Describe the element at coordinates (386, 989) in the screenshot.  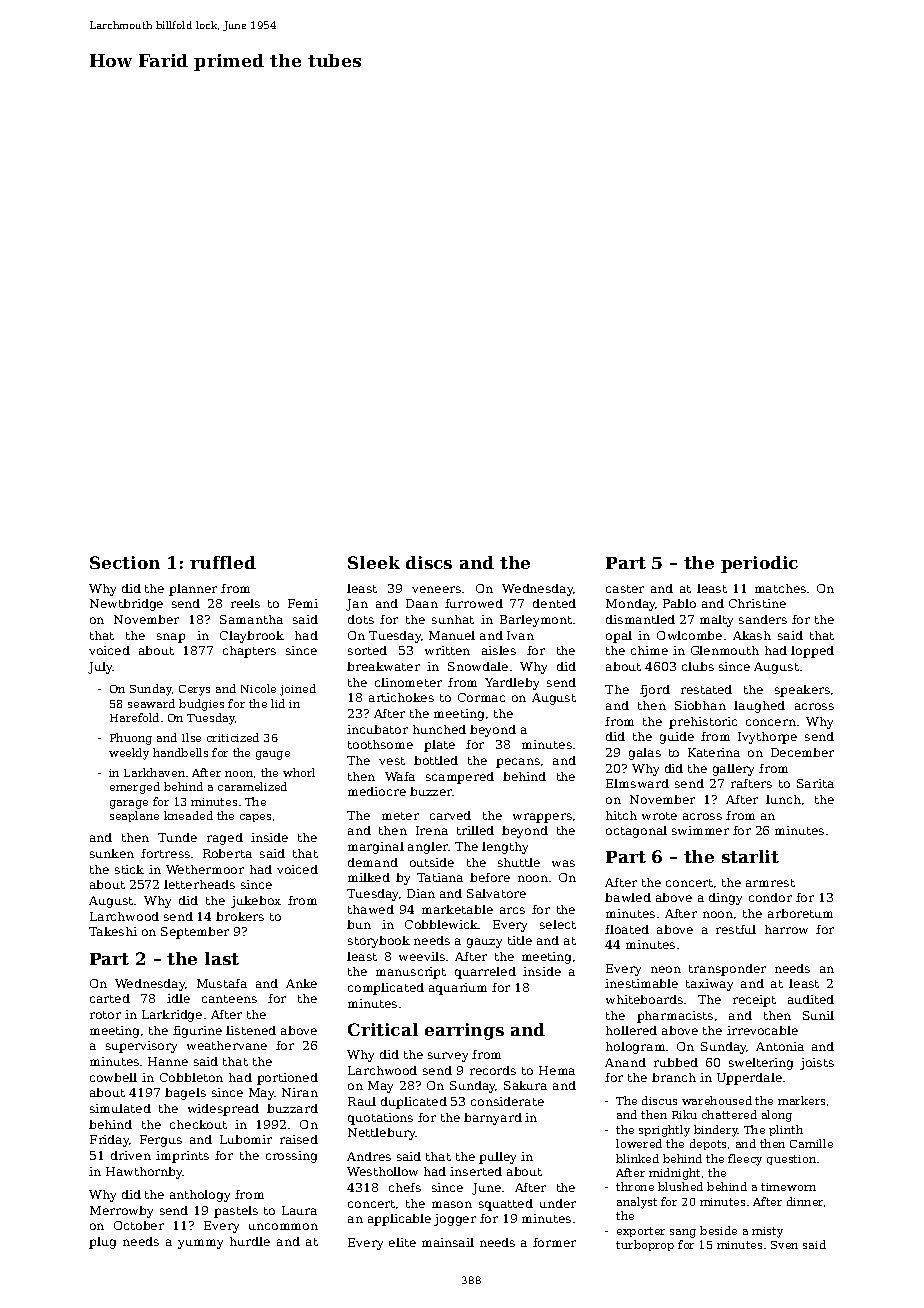
I see `complicated` at that location.
